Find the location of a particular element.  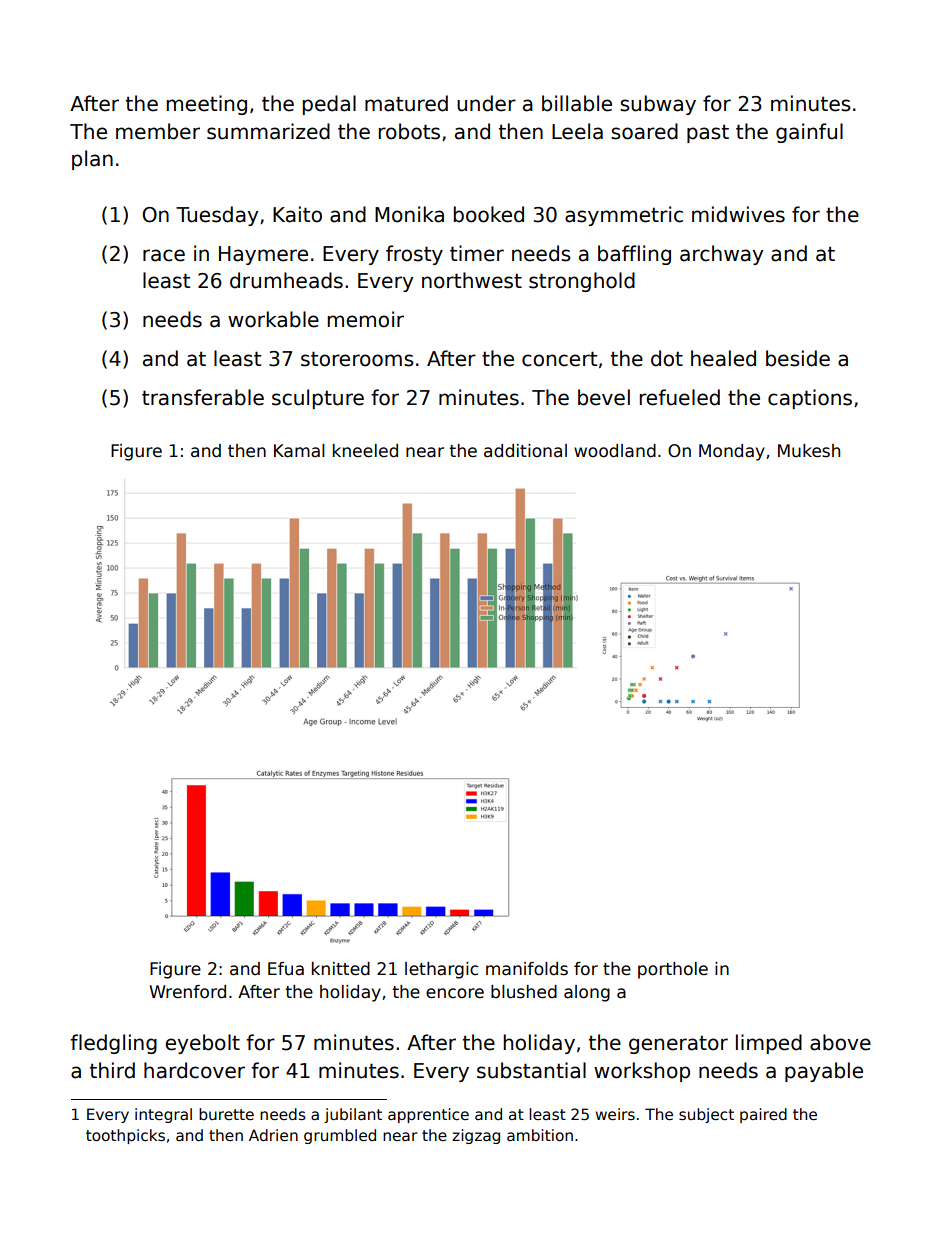

member is located at coordinates (158, 131).
